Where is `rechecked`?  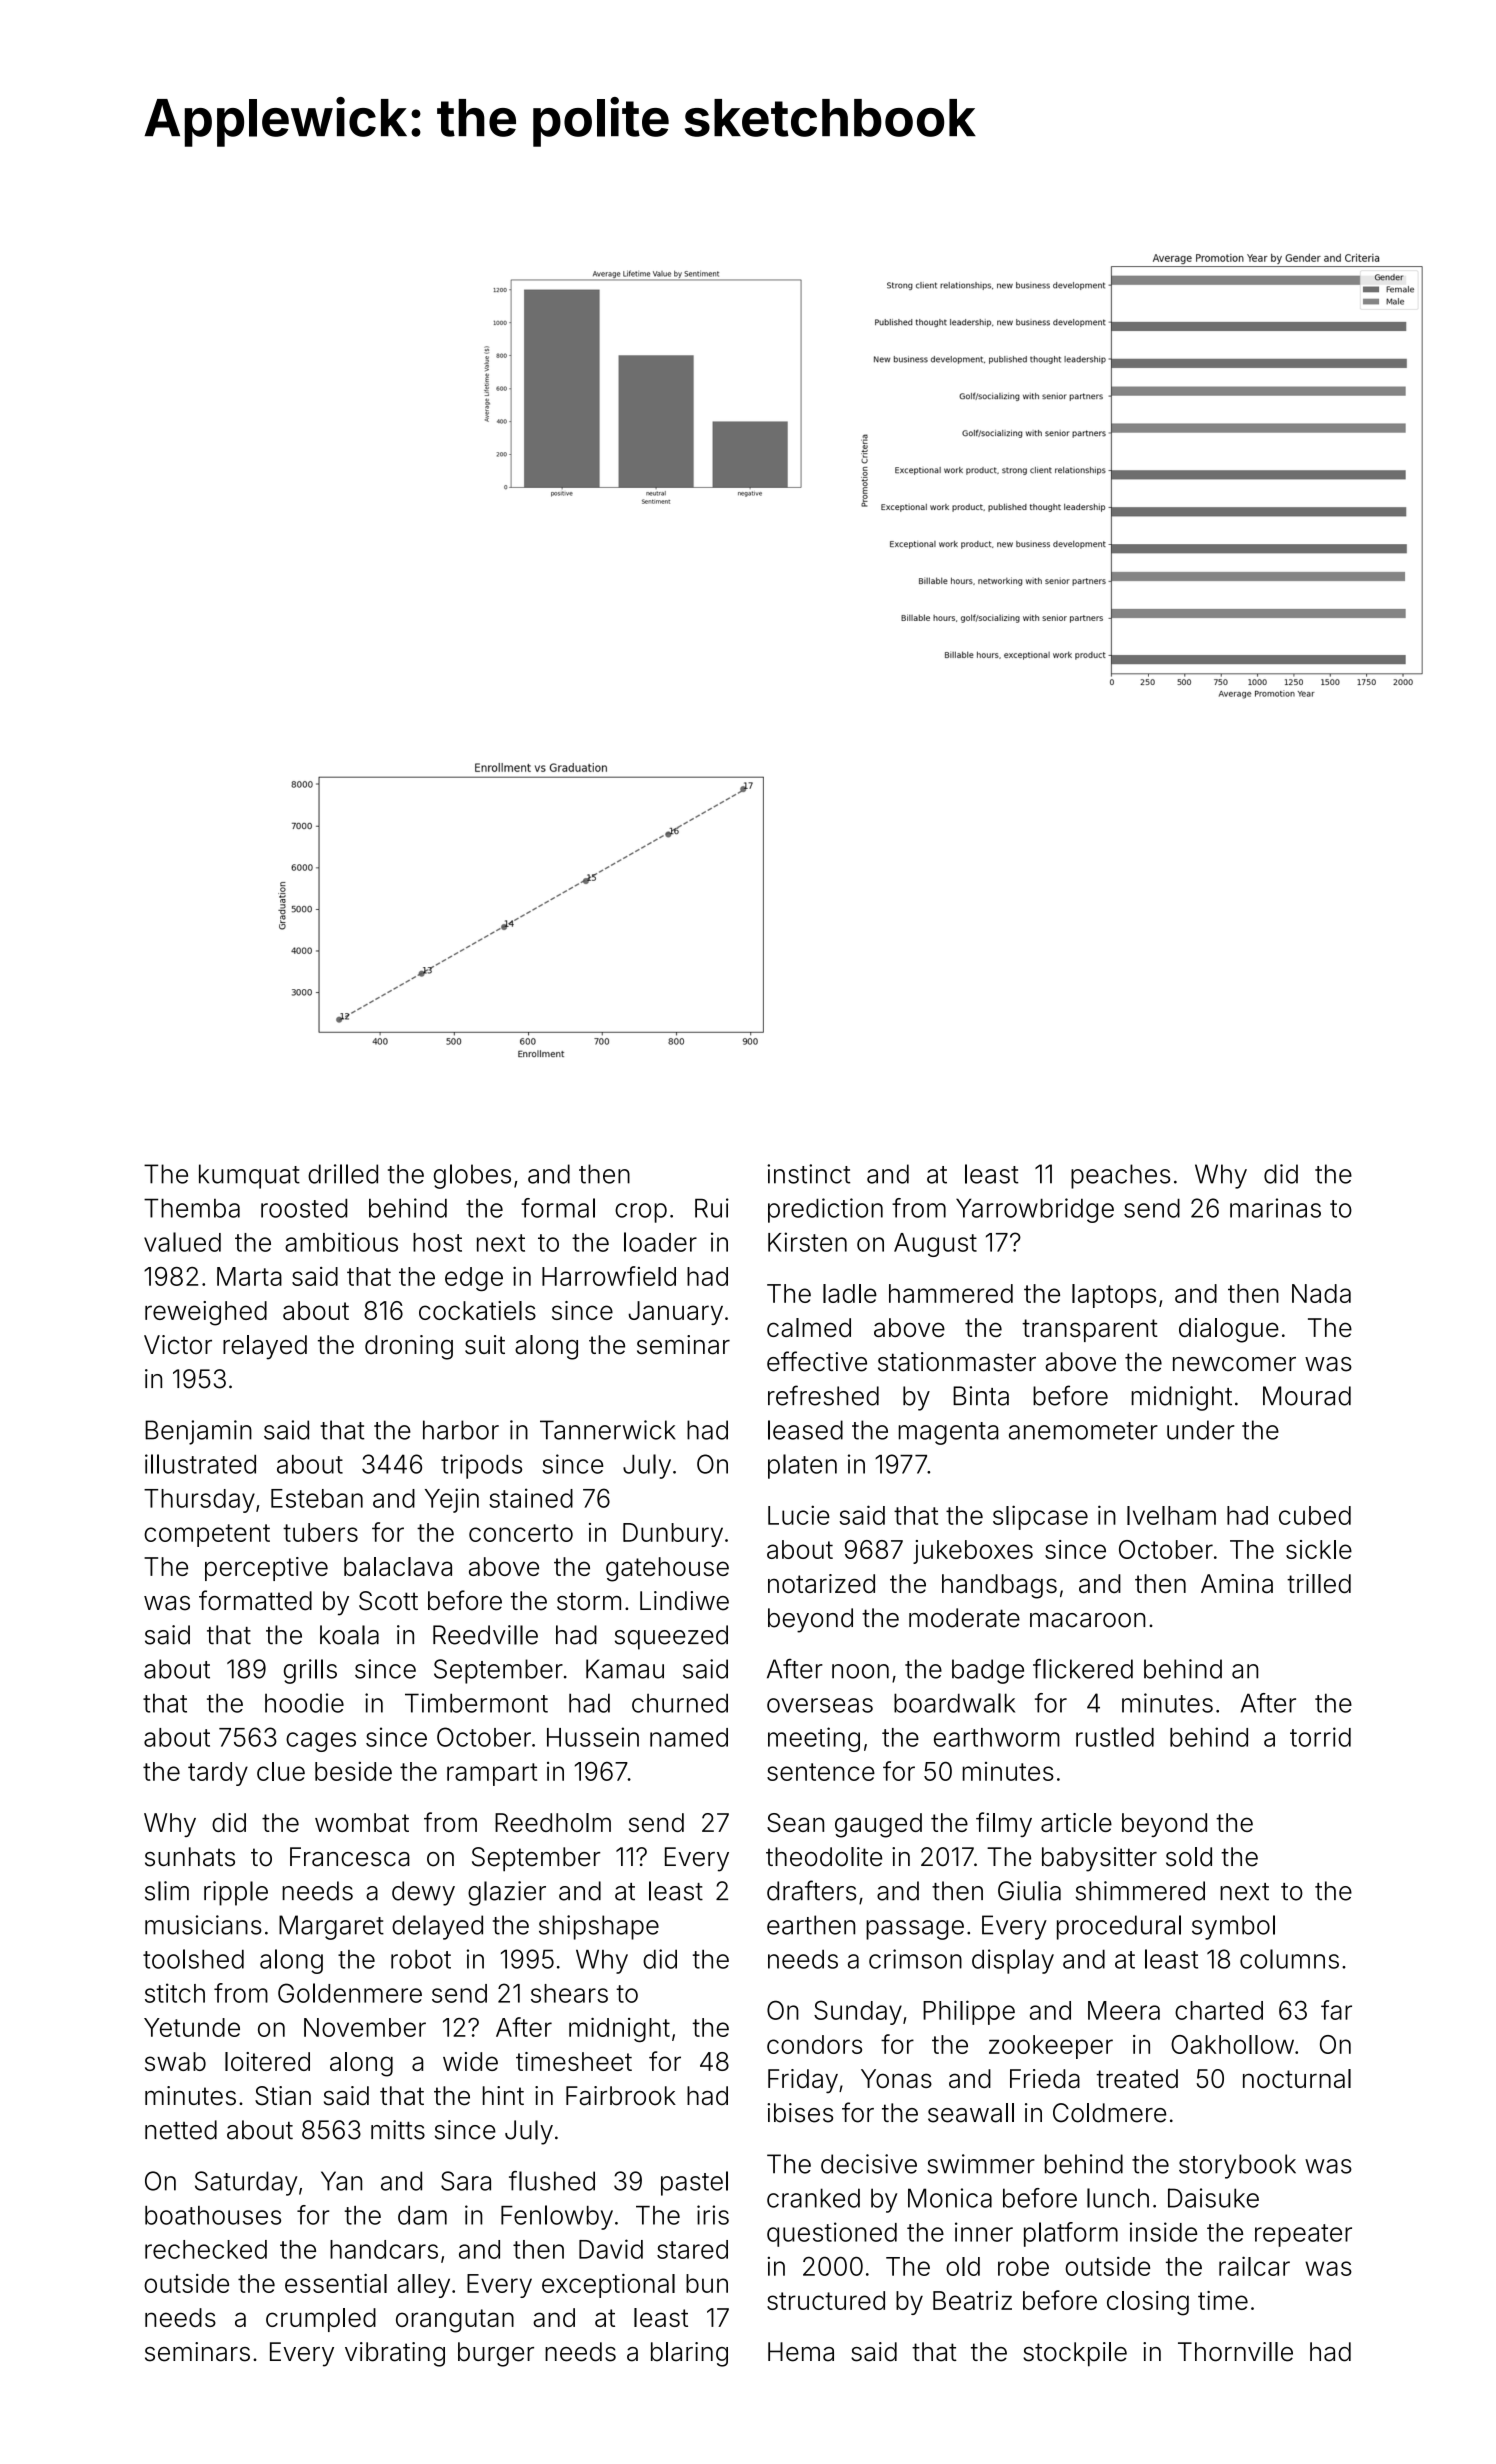 rechecked is located at coordinates (206, 2249).
